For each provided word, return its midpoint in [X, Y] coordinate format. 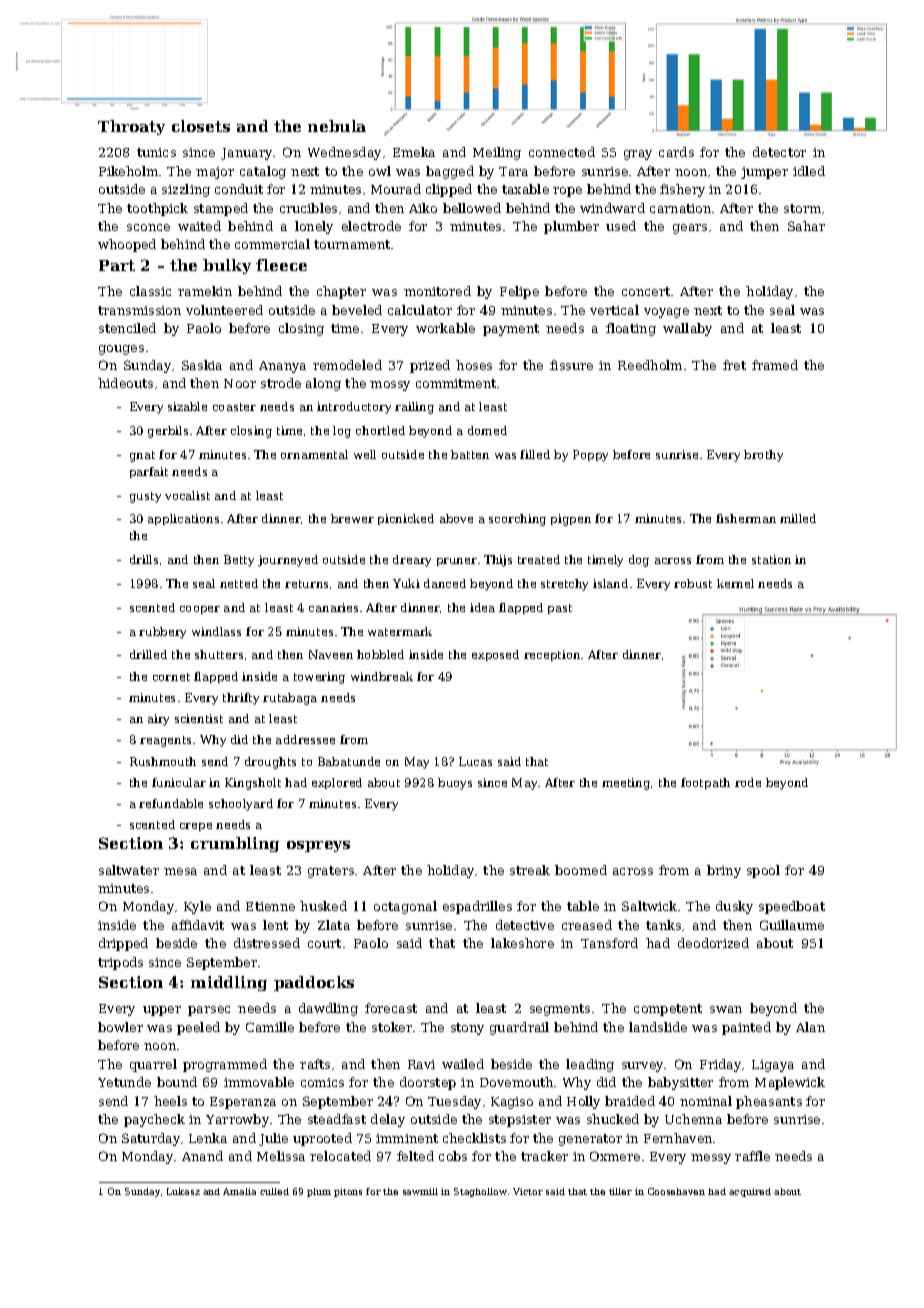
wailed [463, 1064]
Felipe [519, 292]
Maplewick [790, 1083]
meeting [626, 784]
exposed [495, 655]
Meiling [497, 153]
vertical [614, 310]
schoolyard [241, 805]
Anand [202, 1156]
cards [676, 152]
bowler [120, 1027]
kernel [735, 583]
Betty [239, 561]
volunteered [224, 310]
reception [552, 655]
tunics [156, 152]
